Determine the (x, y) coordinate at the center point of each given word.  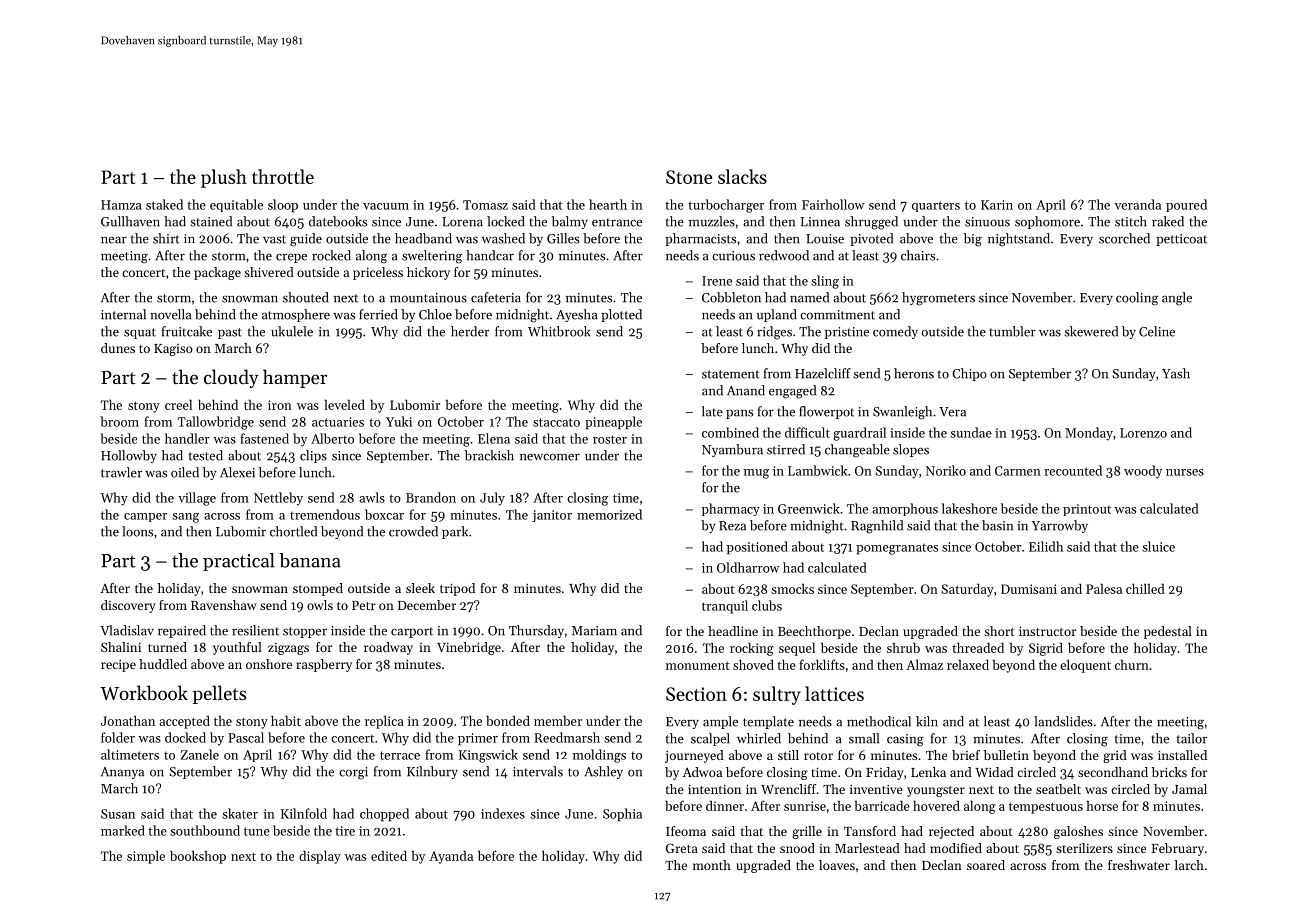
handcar (490, 255)
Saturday (968, 590)
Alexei (237, 472)
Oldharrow (748, 567)
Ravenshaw (224, 605)
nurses (1185, 472)
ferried (378, 314)
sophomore (1047, 222)
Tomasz (485, 205)
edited (389, 855)
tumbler (1012, 331)
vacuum (386, 206)
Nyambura (732, 450)
